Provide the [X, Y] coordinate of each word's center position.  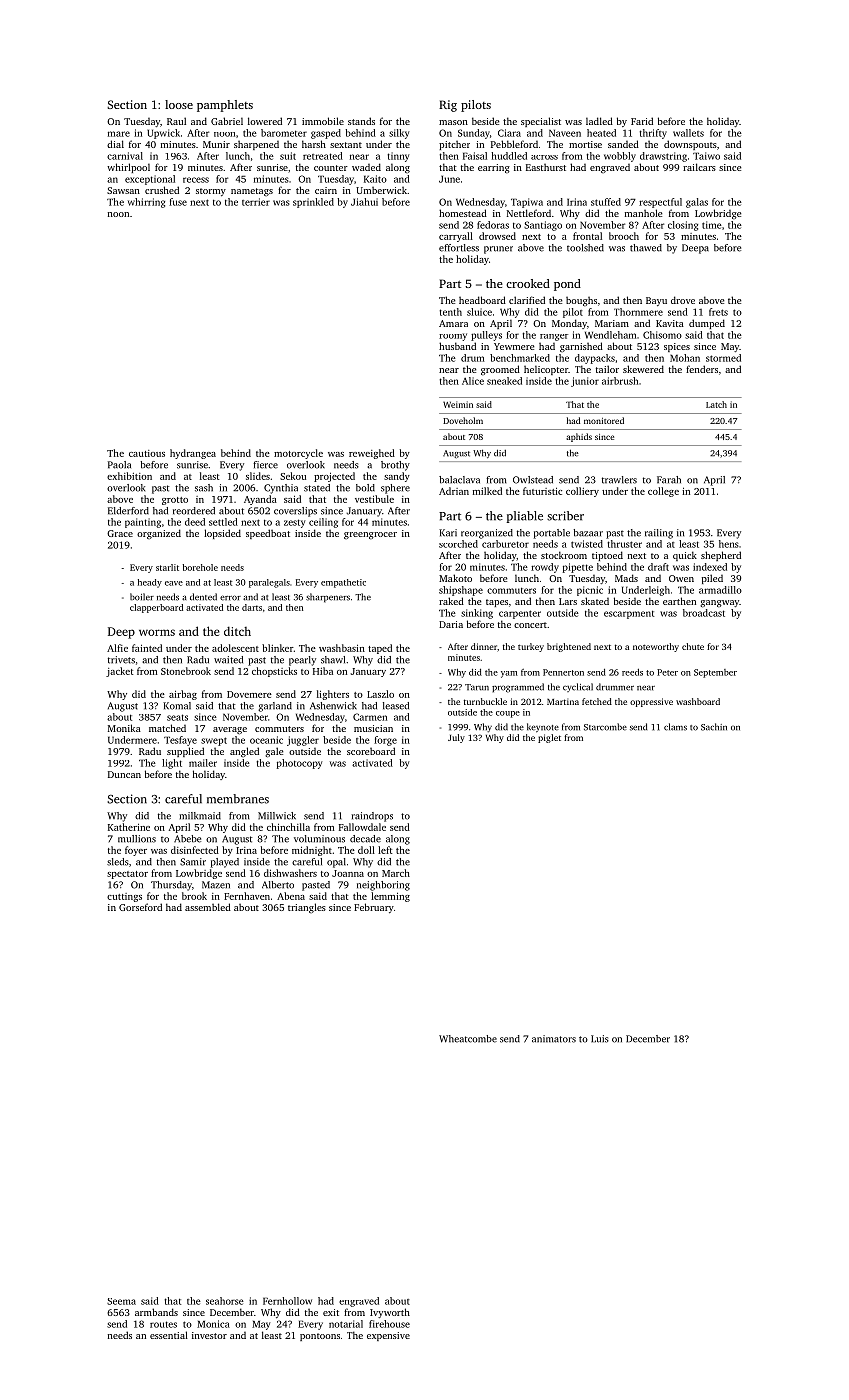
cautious [147, 453]
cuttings [124, 897]
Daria [451, 624]
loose [179, 104]
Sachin [714, 727]
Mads [626, 578]
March [396, 873]
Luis [600, 1039]
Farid [642, 121]
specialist [541, 122]
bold [365, 488]
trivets [121, 660]
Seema [121, 1301]
